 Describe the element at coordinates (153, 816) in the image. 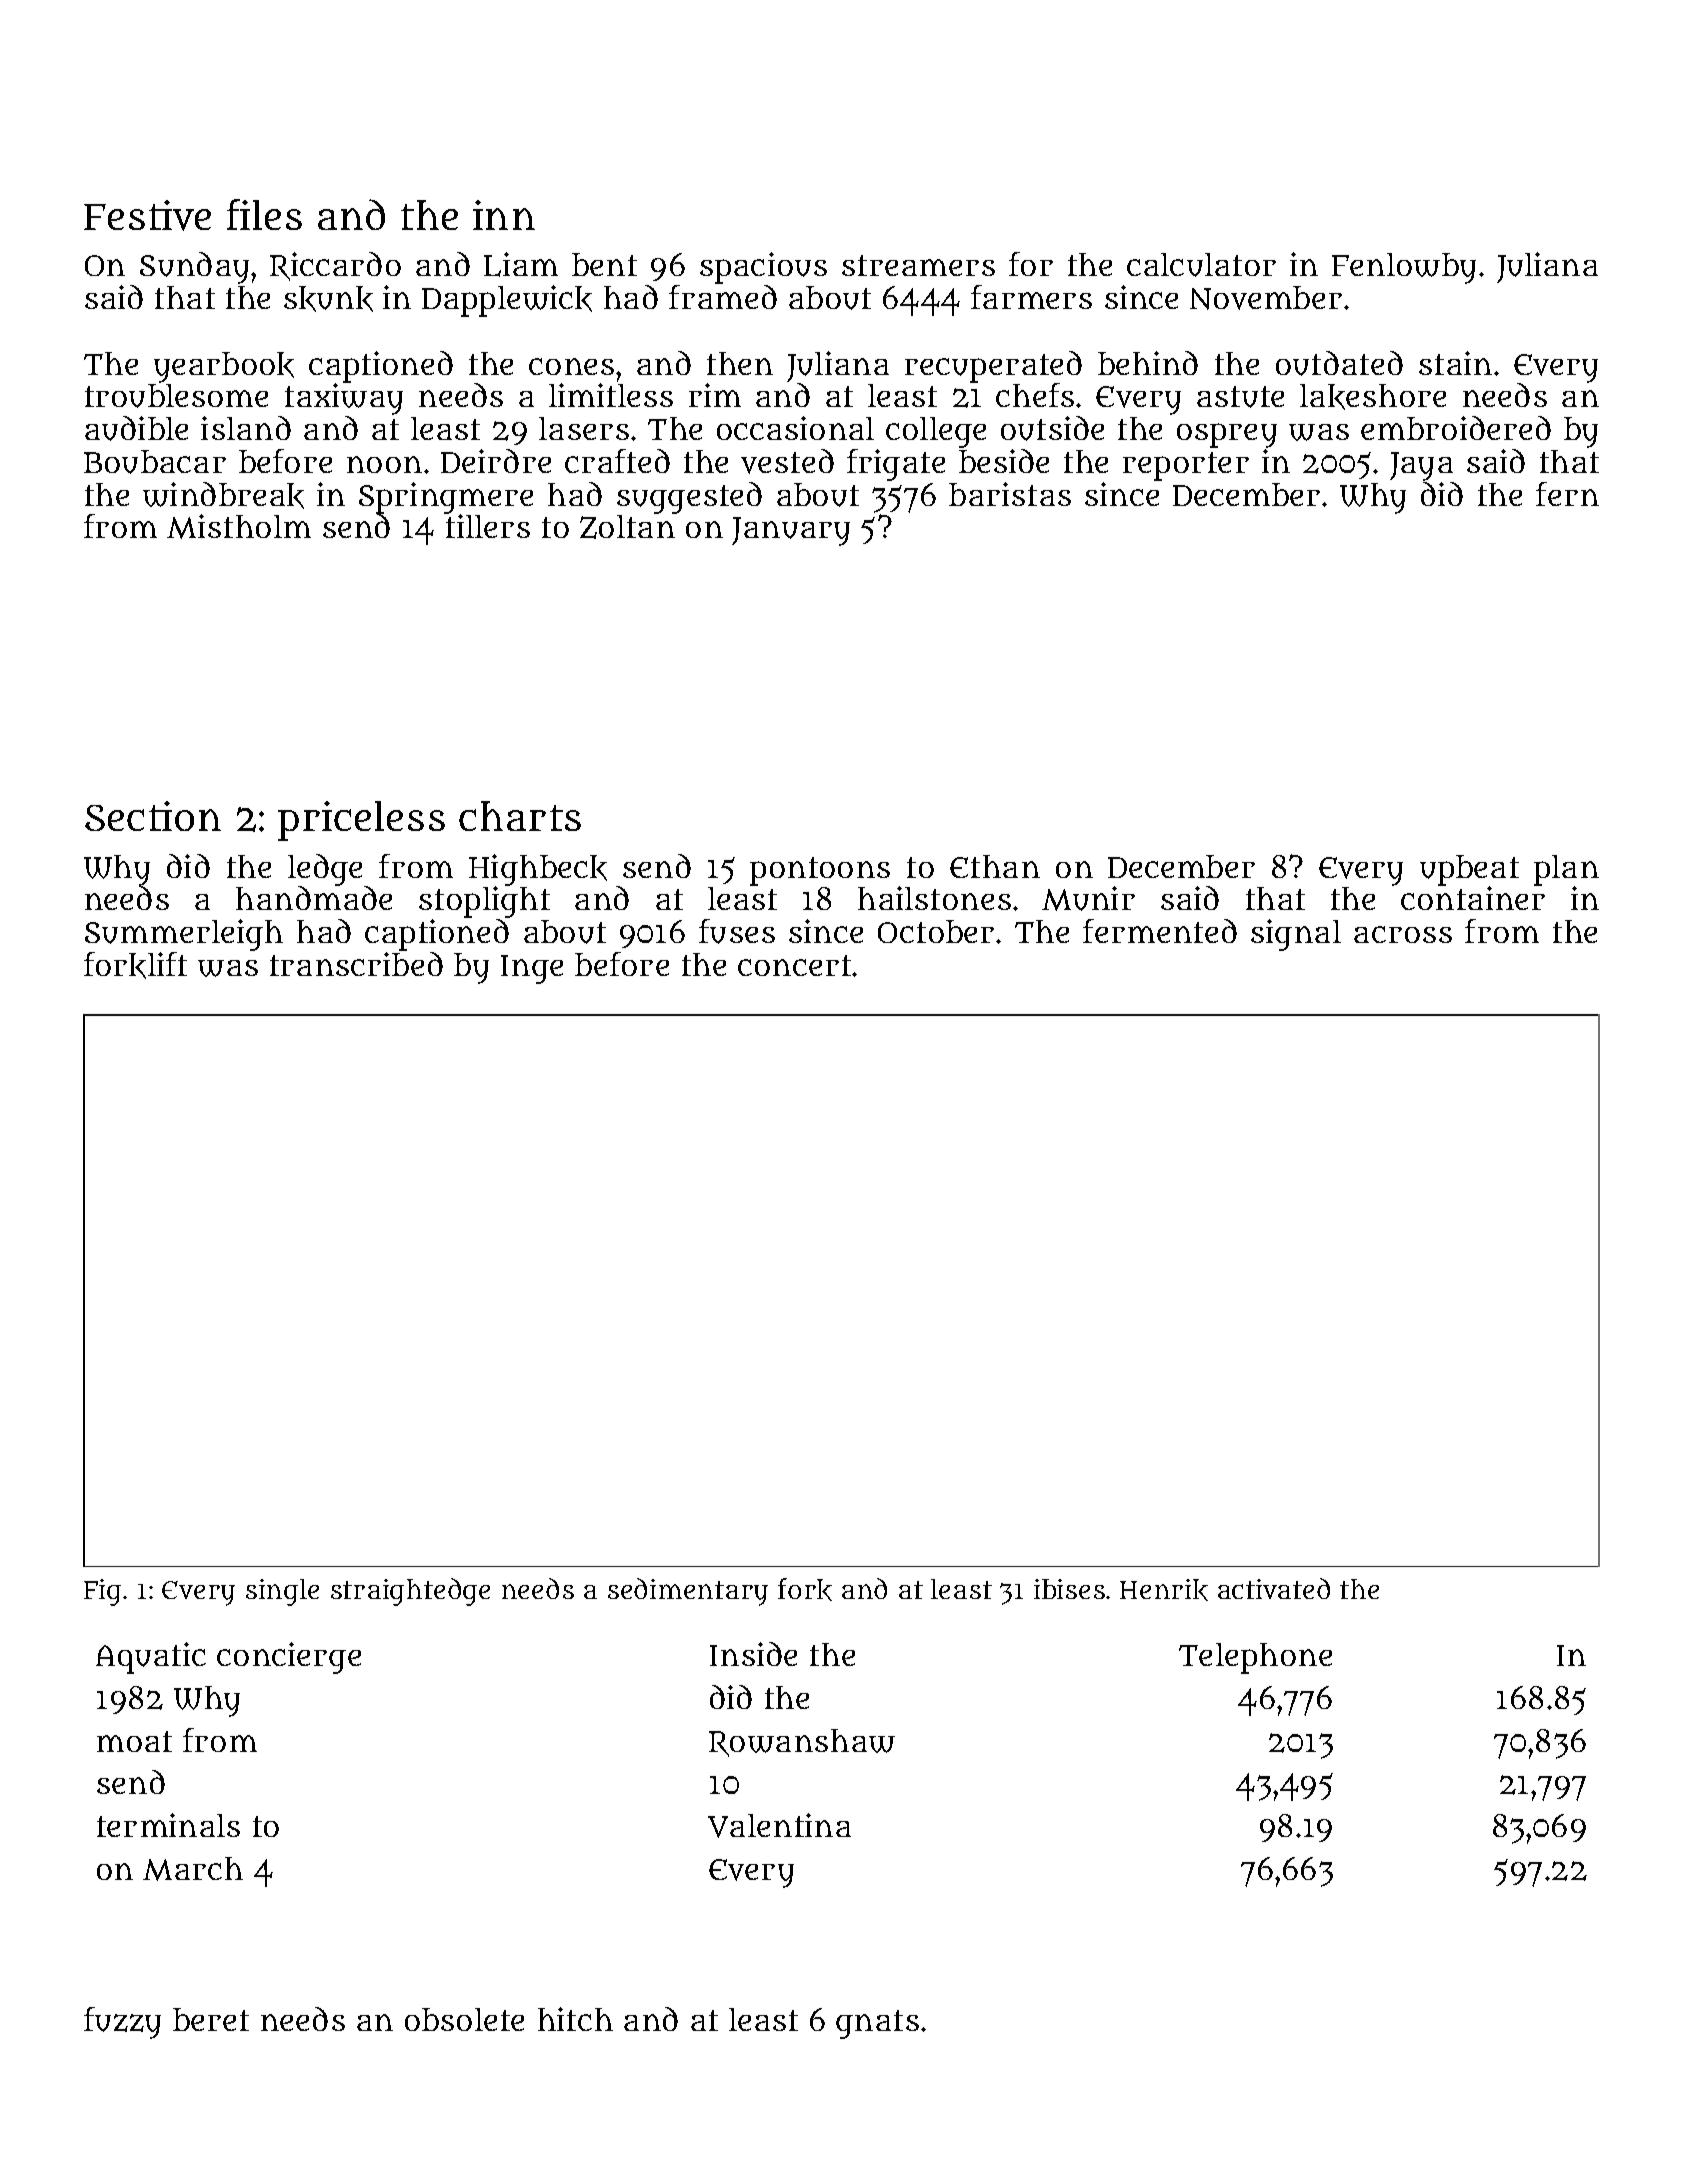

I see `Section` at that location.
